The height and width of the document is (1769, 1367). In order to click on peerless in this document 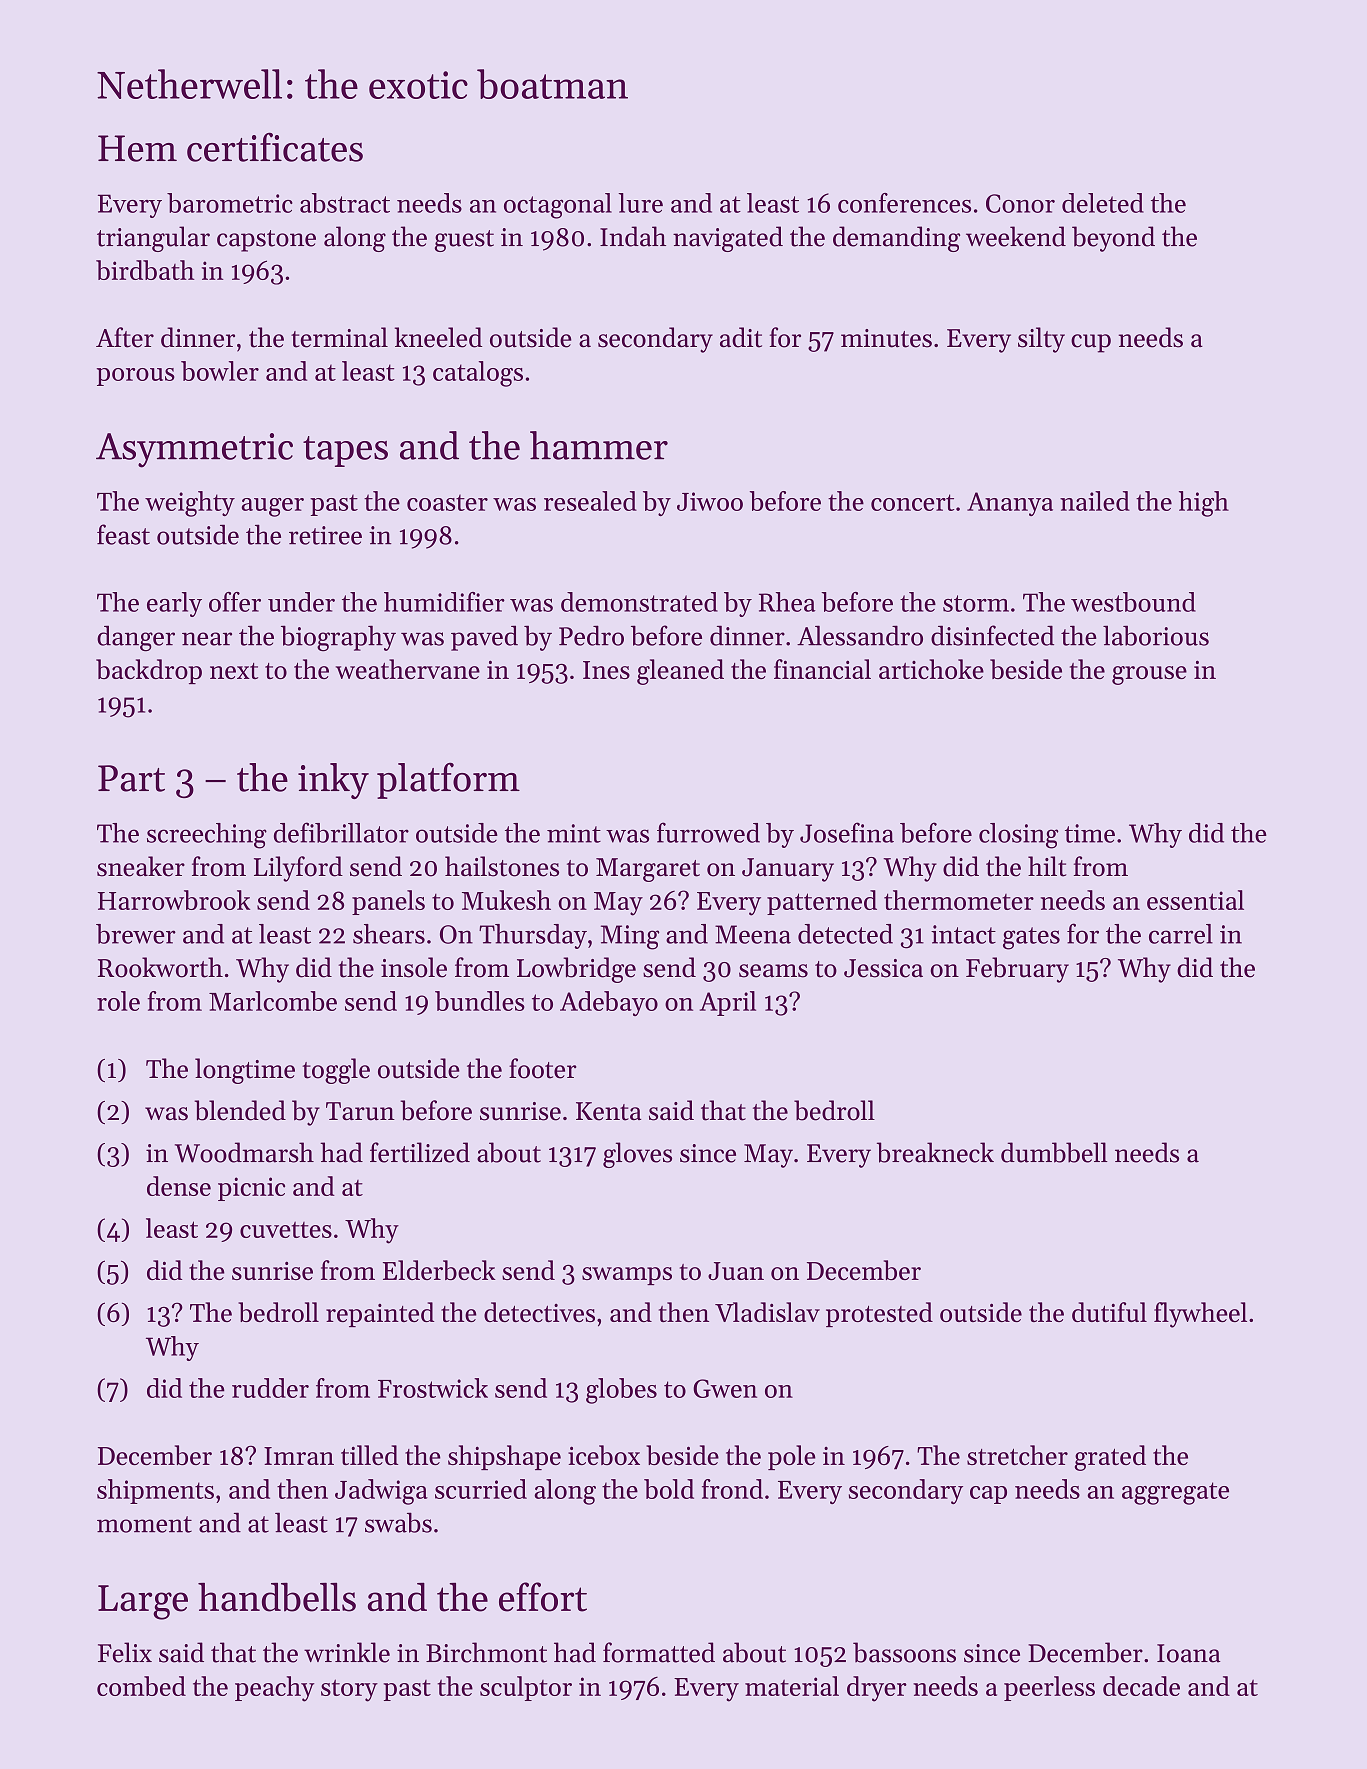, I will do `click(1049, 1688)`.
